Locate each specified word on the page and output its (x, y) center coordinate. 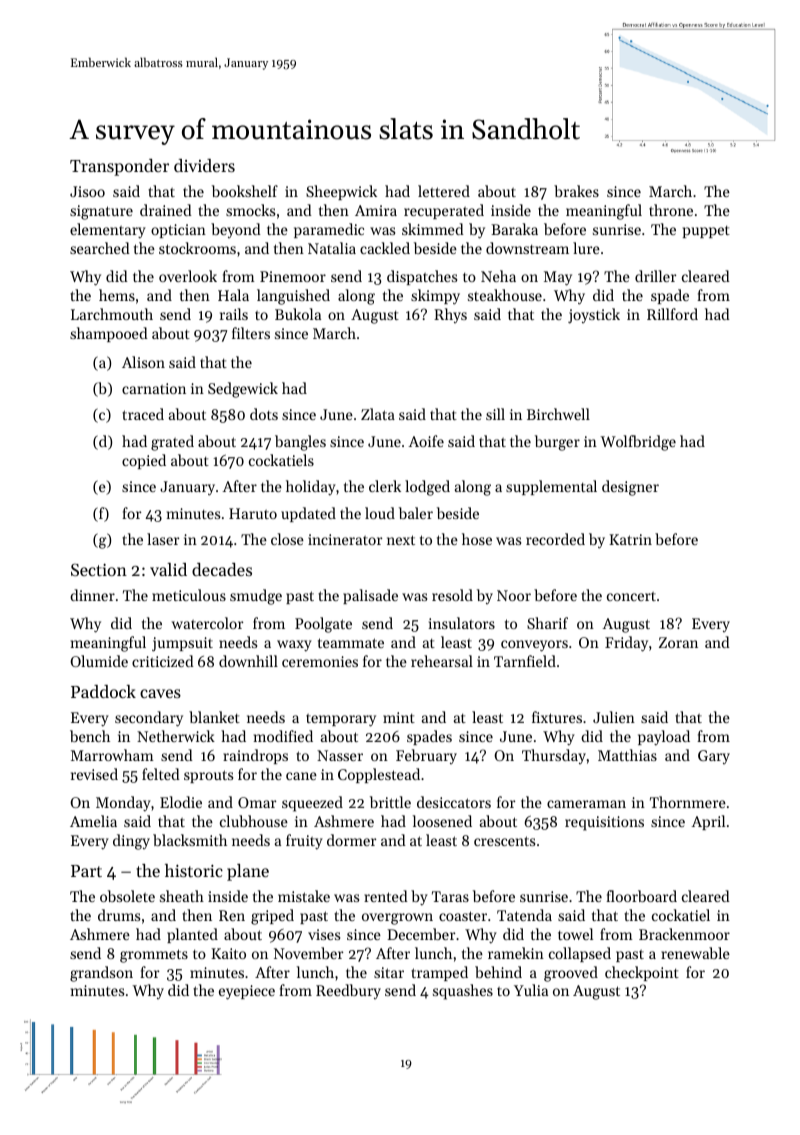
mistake (304, 896)
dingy (131, 842)
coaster (463, 916)
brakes (576, 191)
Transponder (119, 167)
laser (163, 539)
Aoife (426, 441)
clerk (385, 486)
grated (172, 443)
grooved (571, 974)
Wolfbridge (638, 443)
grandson (101, 974)
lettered (444, 191)
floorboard (641, 896)
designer (630, 488)
